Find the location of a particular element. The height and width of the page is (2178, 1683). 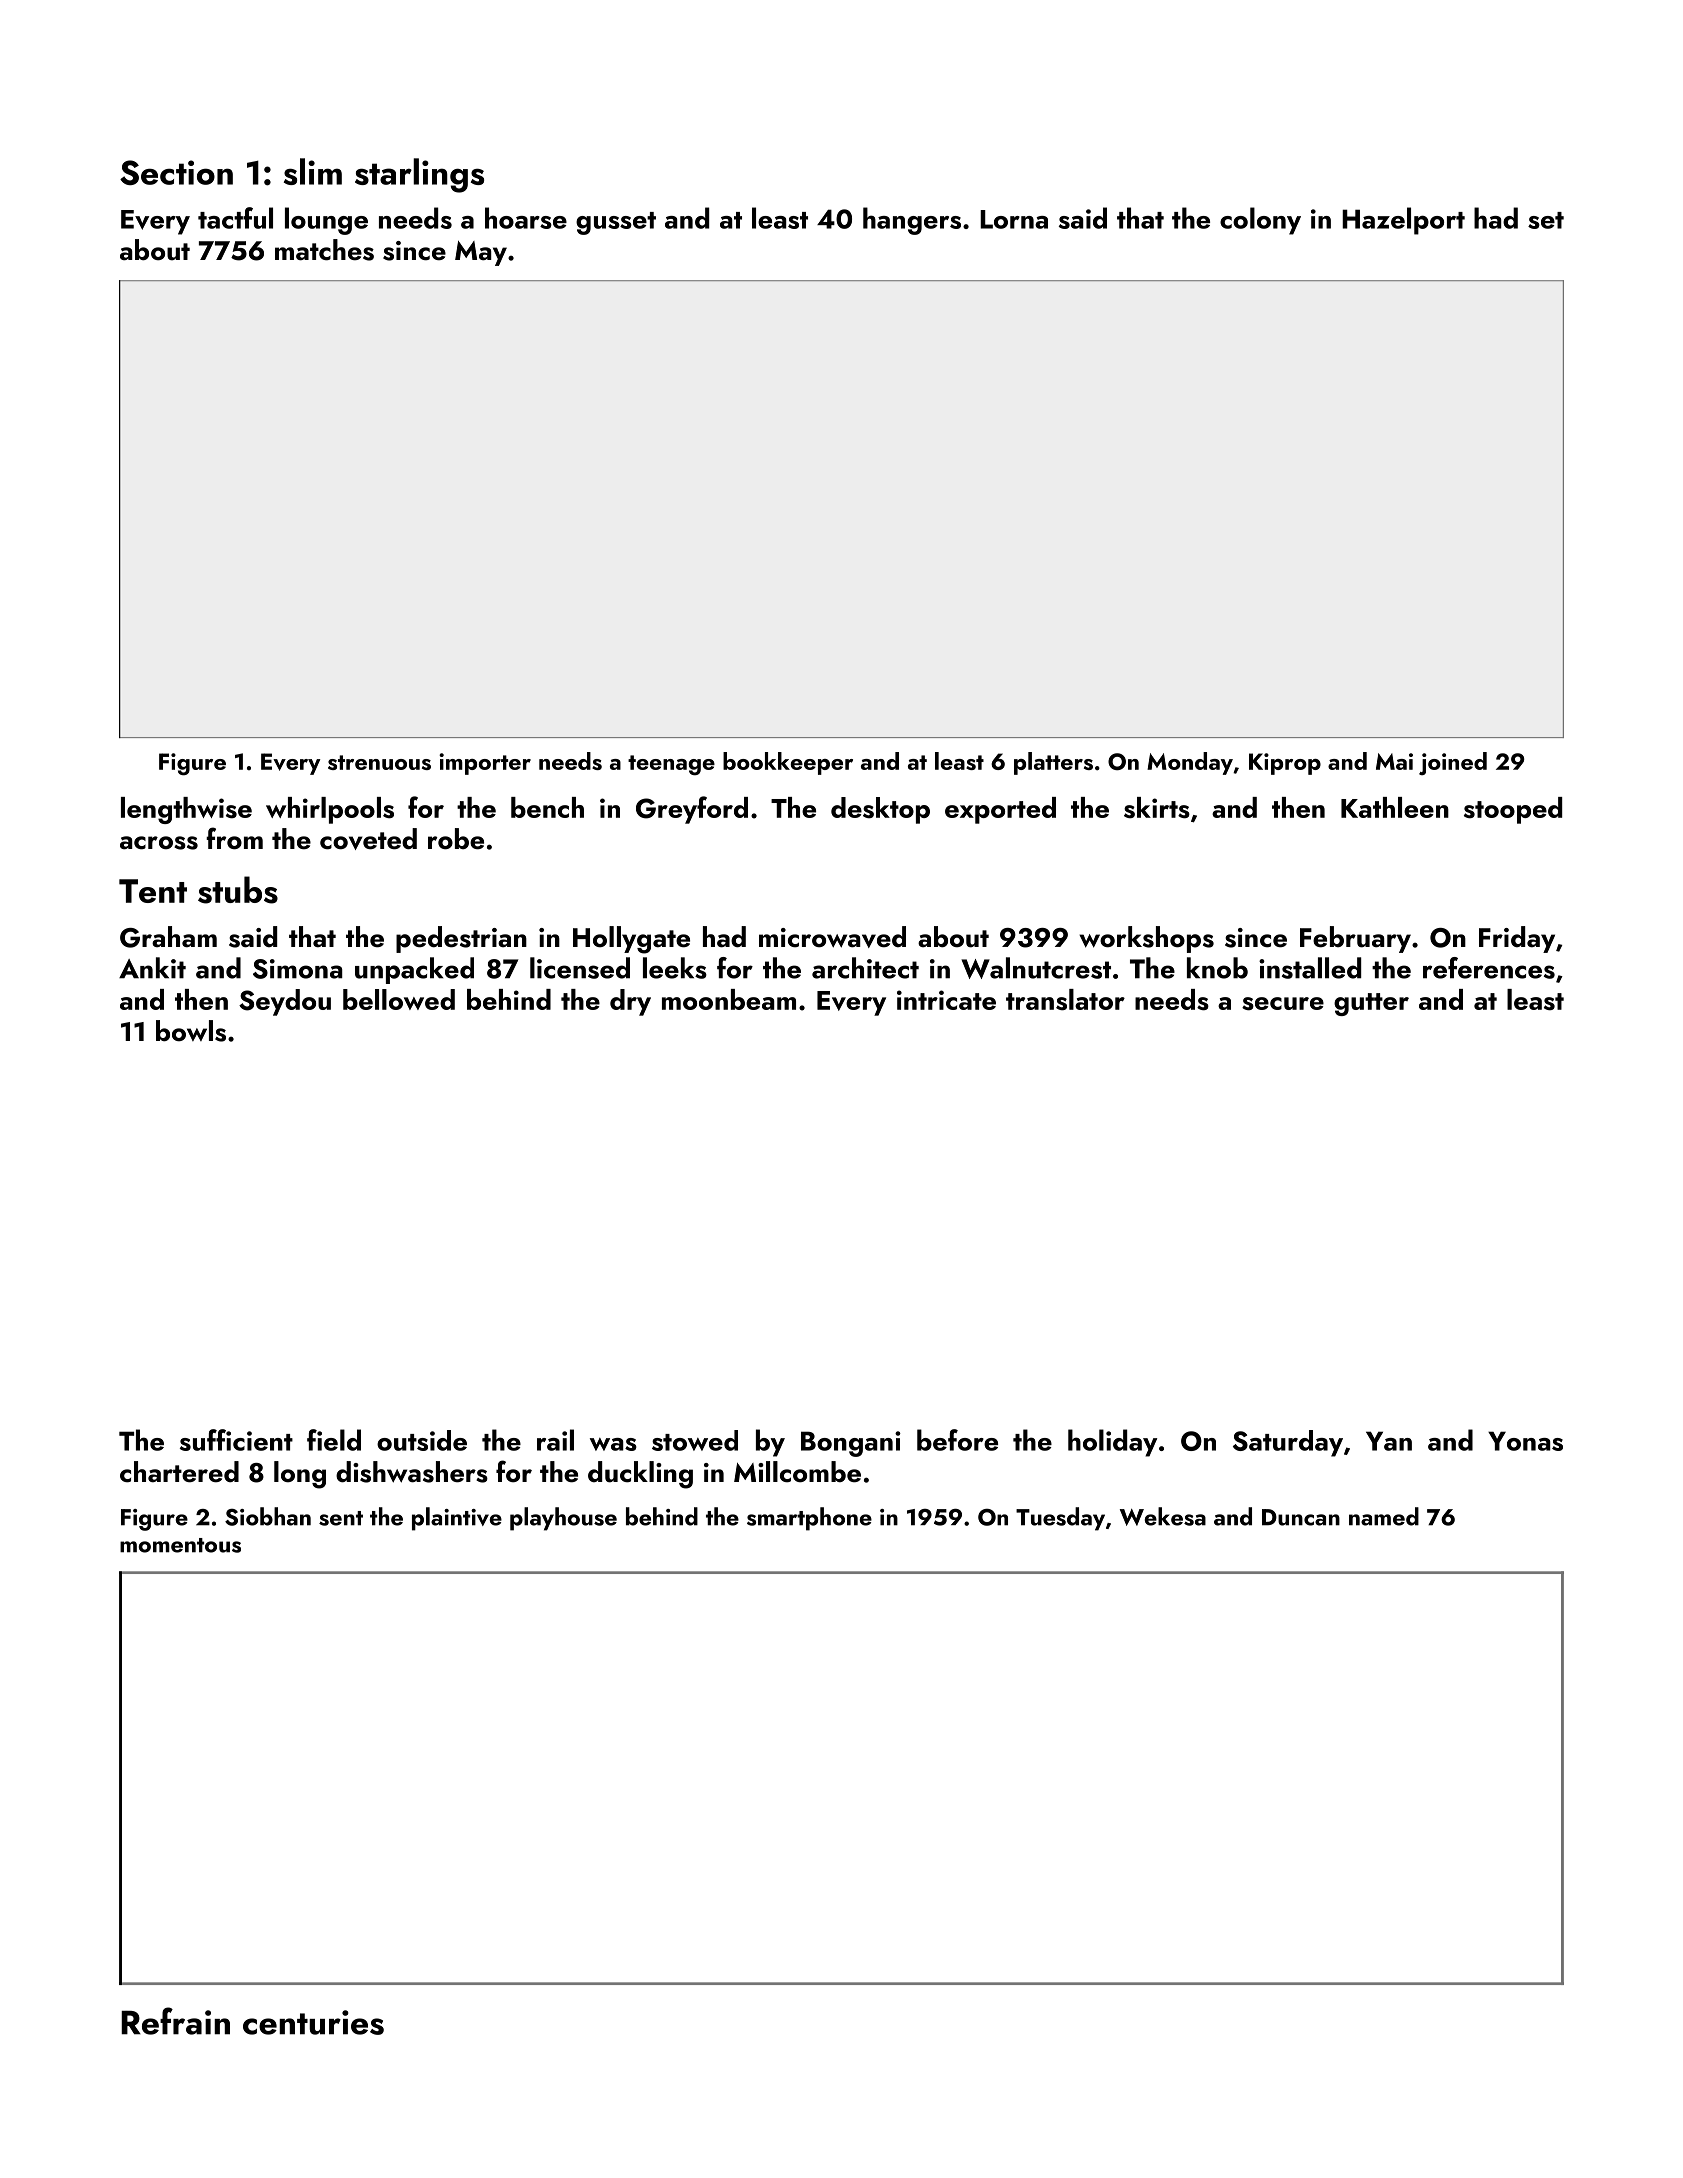

Tuesday is located at coordinates (1060, 1519).
